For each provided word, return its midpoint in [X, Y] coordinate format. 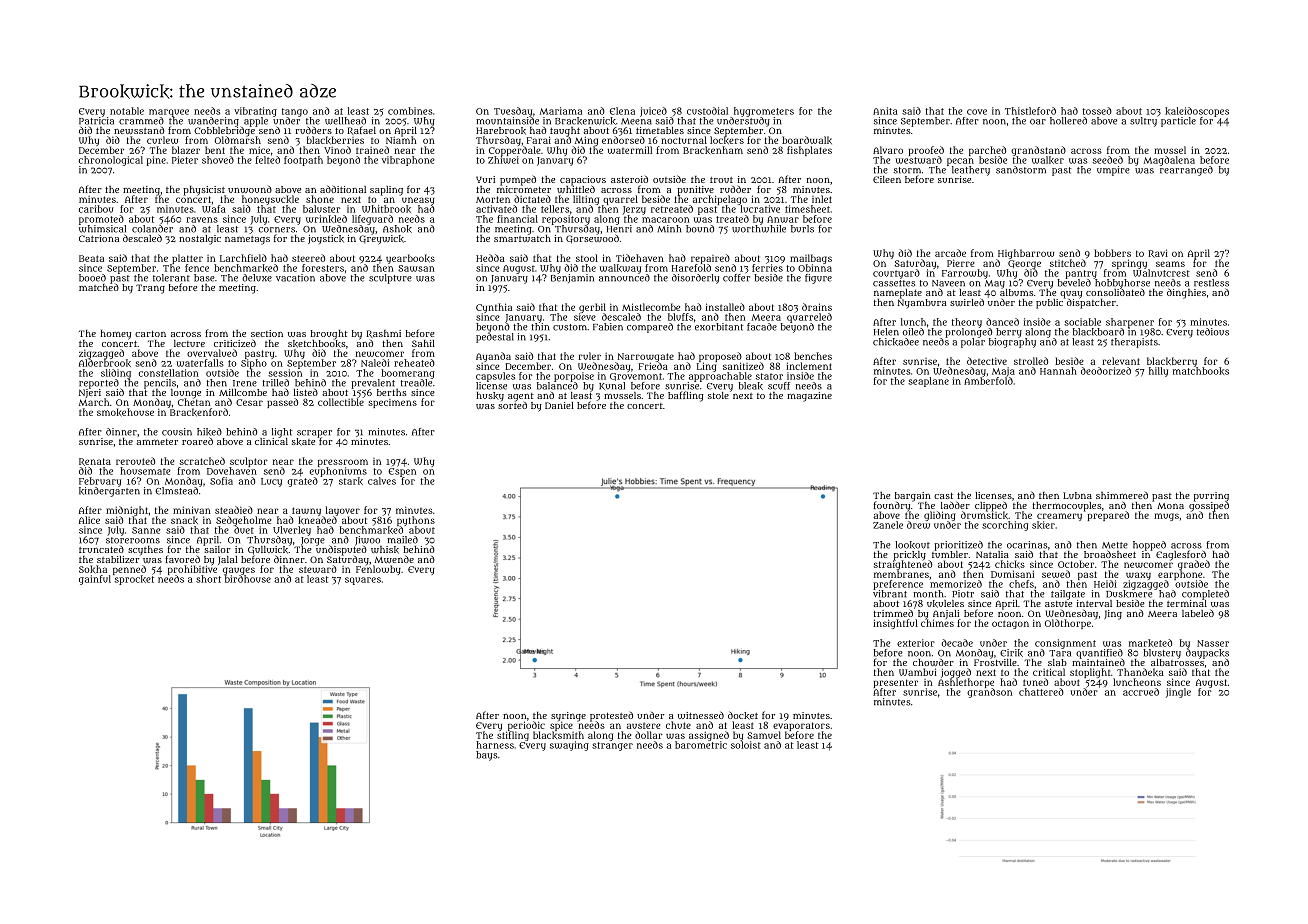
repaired [710, 259]
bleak [751, 386]
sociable [1082, 322]
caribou [96, 209]
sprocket [134, 580]
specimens [392, 403]
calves [382, 481]
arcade [950, 253]
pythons [416, 521]
